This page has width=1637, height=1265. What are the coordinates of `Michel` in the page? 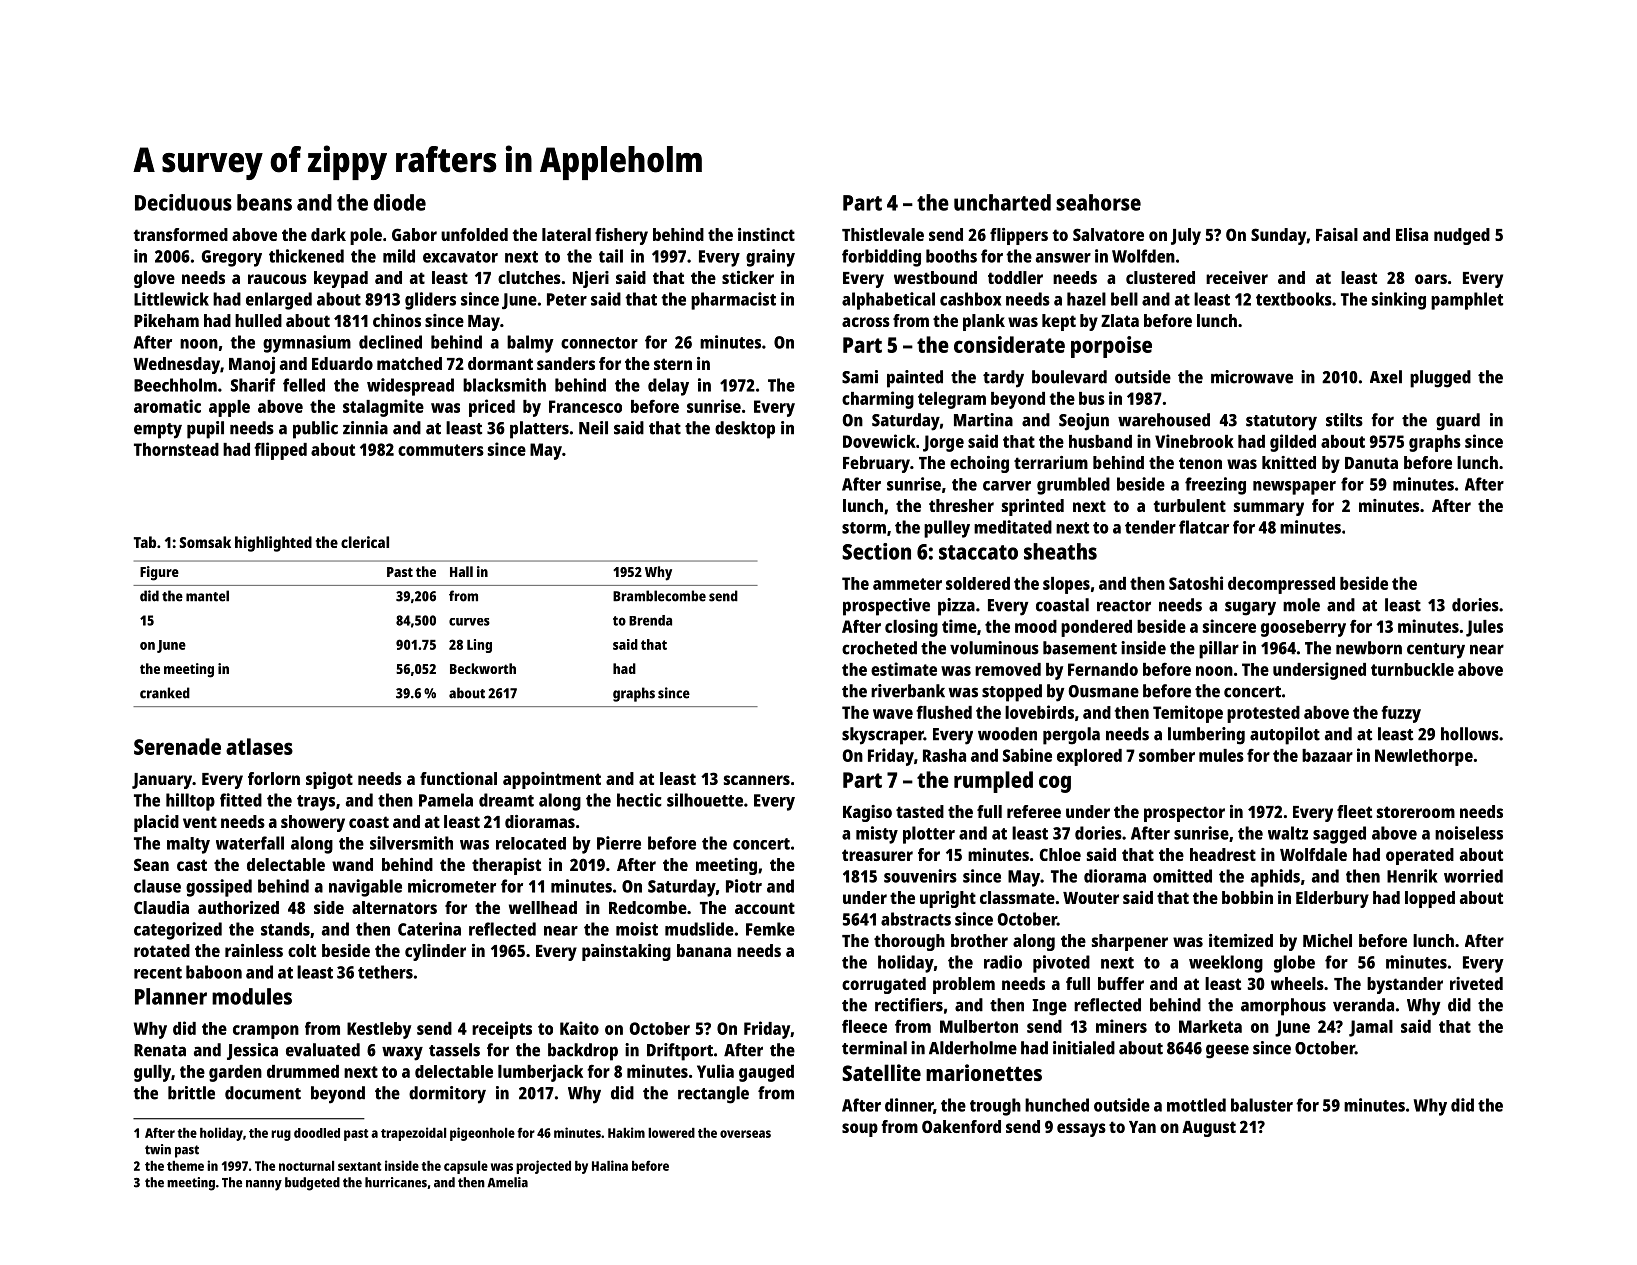 It's located at (1327, 940).
